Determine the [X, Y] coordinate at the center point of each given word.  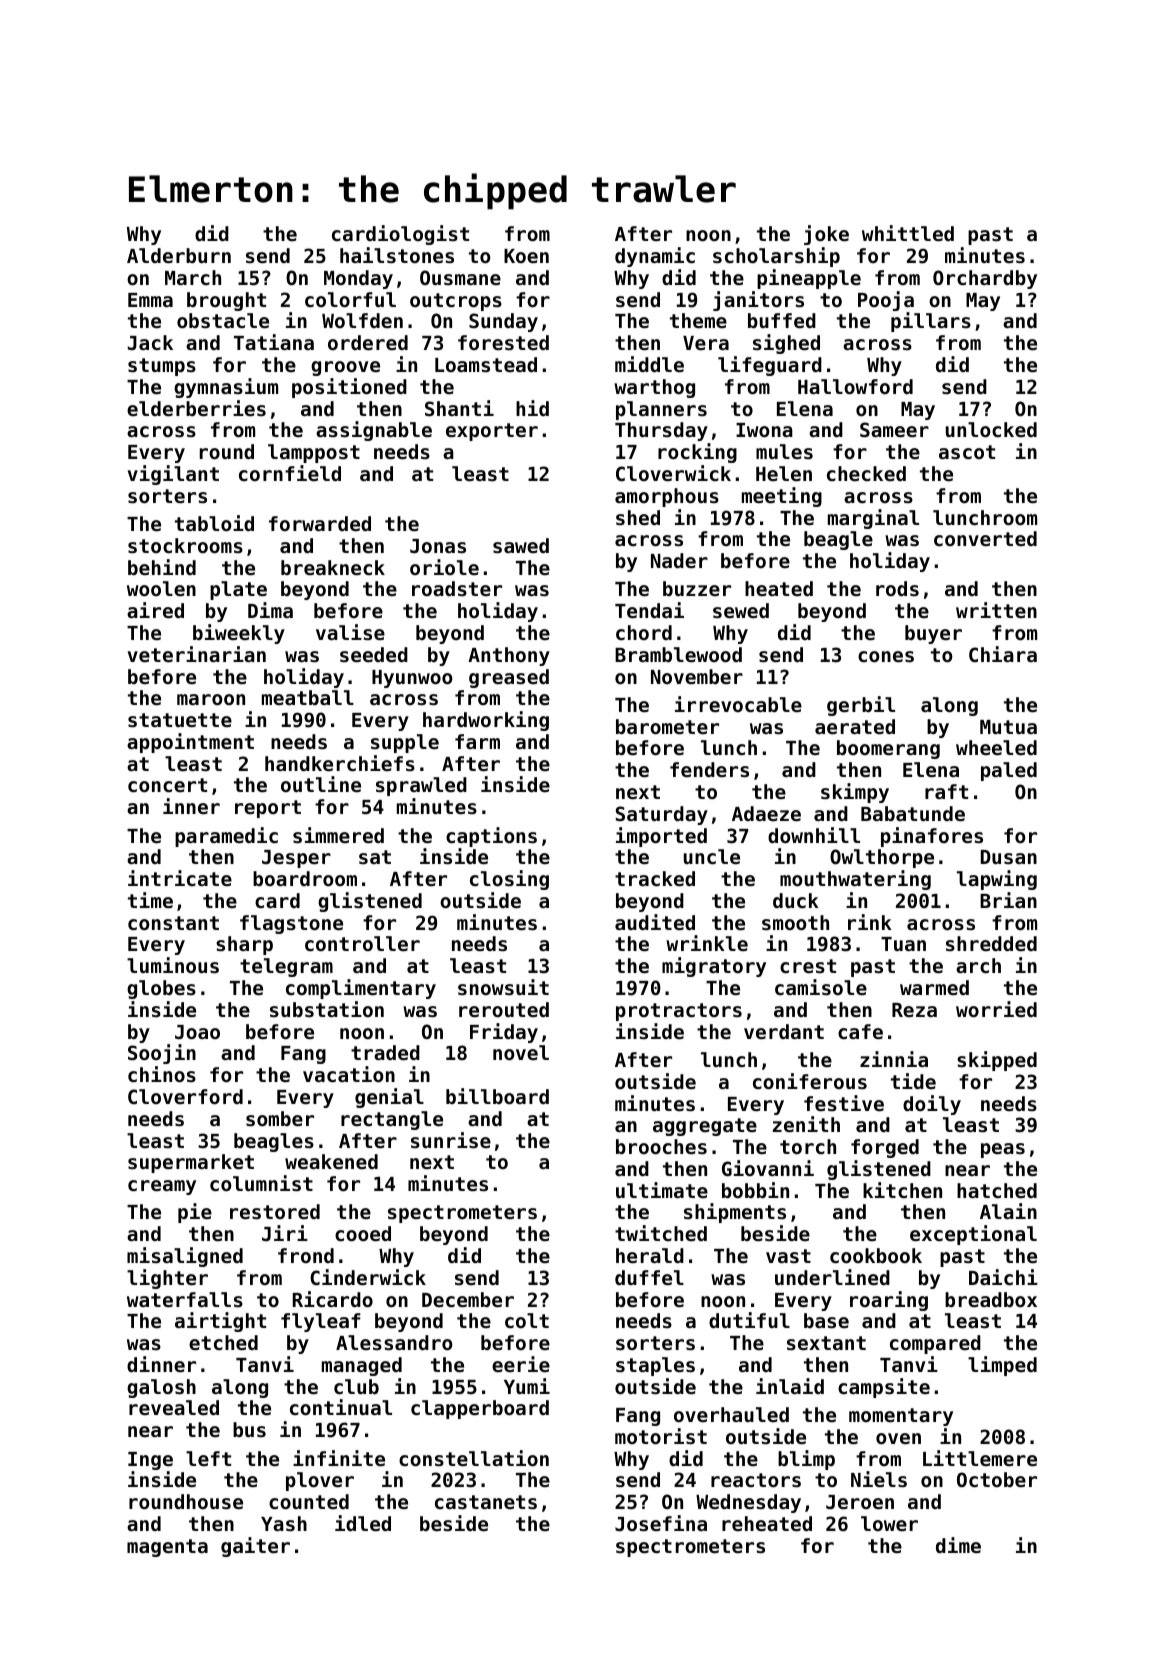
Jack [150, 342]
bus [249, 1430]
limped [1002, 1366]
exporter [492, 432]
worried [996, 1009]
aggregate [705, 1127]
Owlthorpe [882, 858]
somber [280, 1118]
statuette [180, 720]
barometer [667, 726]
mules [784, 452]
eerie [521, 1364]
